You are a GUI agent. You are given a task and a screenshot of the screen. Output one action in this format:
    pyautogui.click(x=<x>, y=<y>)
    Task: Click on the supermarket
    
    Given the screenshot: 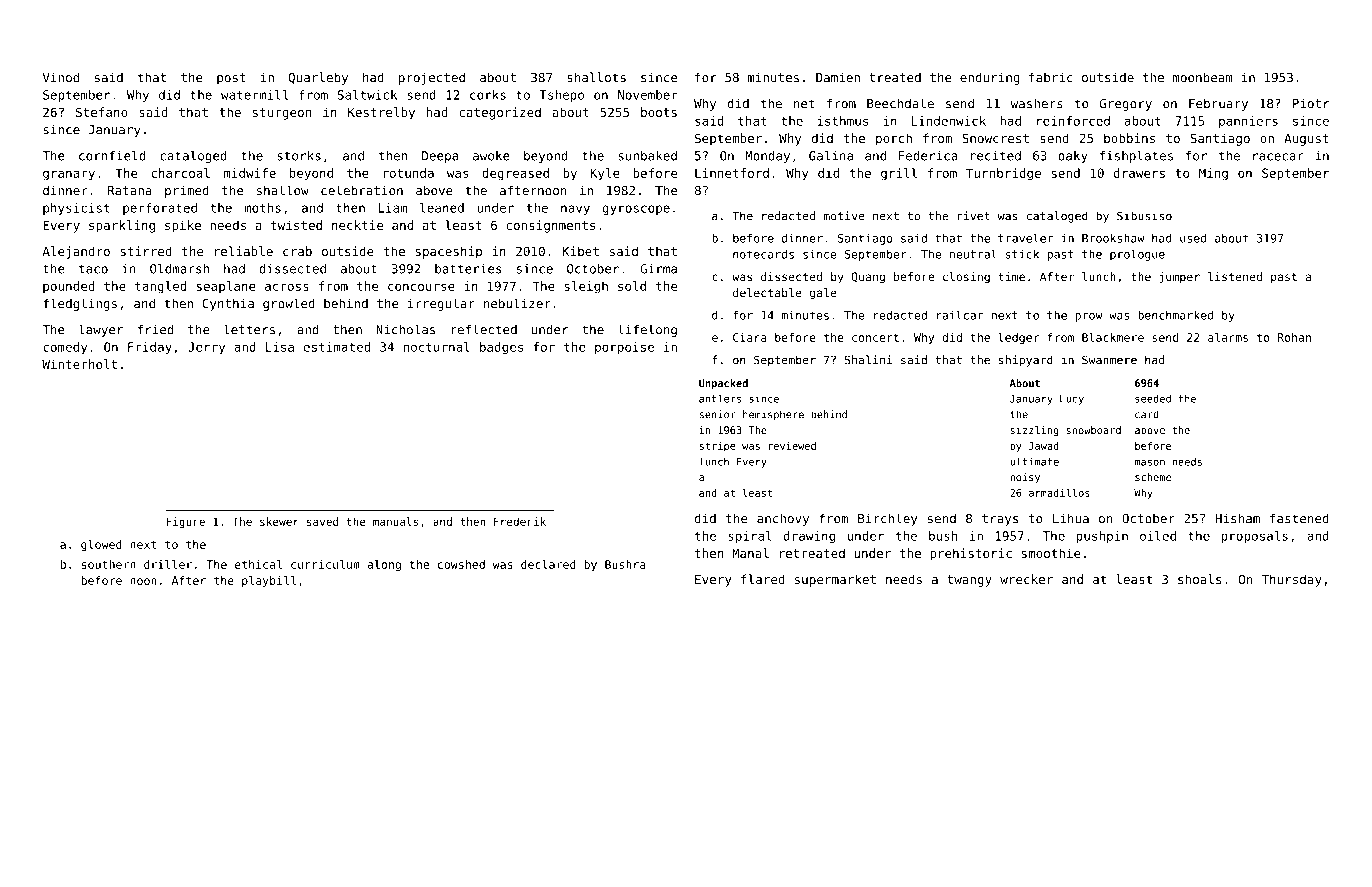 What is the action you would take?
    pyautogui.click(x=835, y=580)
